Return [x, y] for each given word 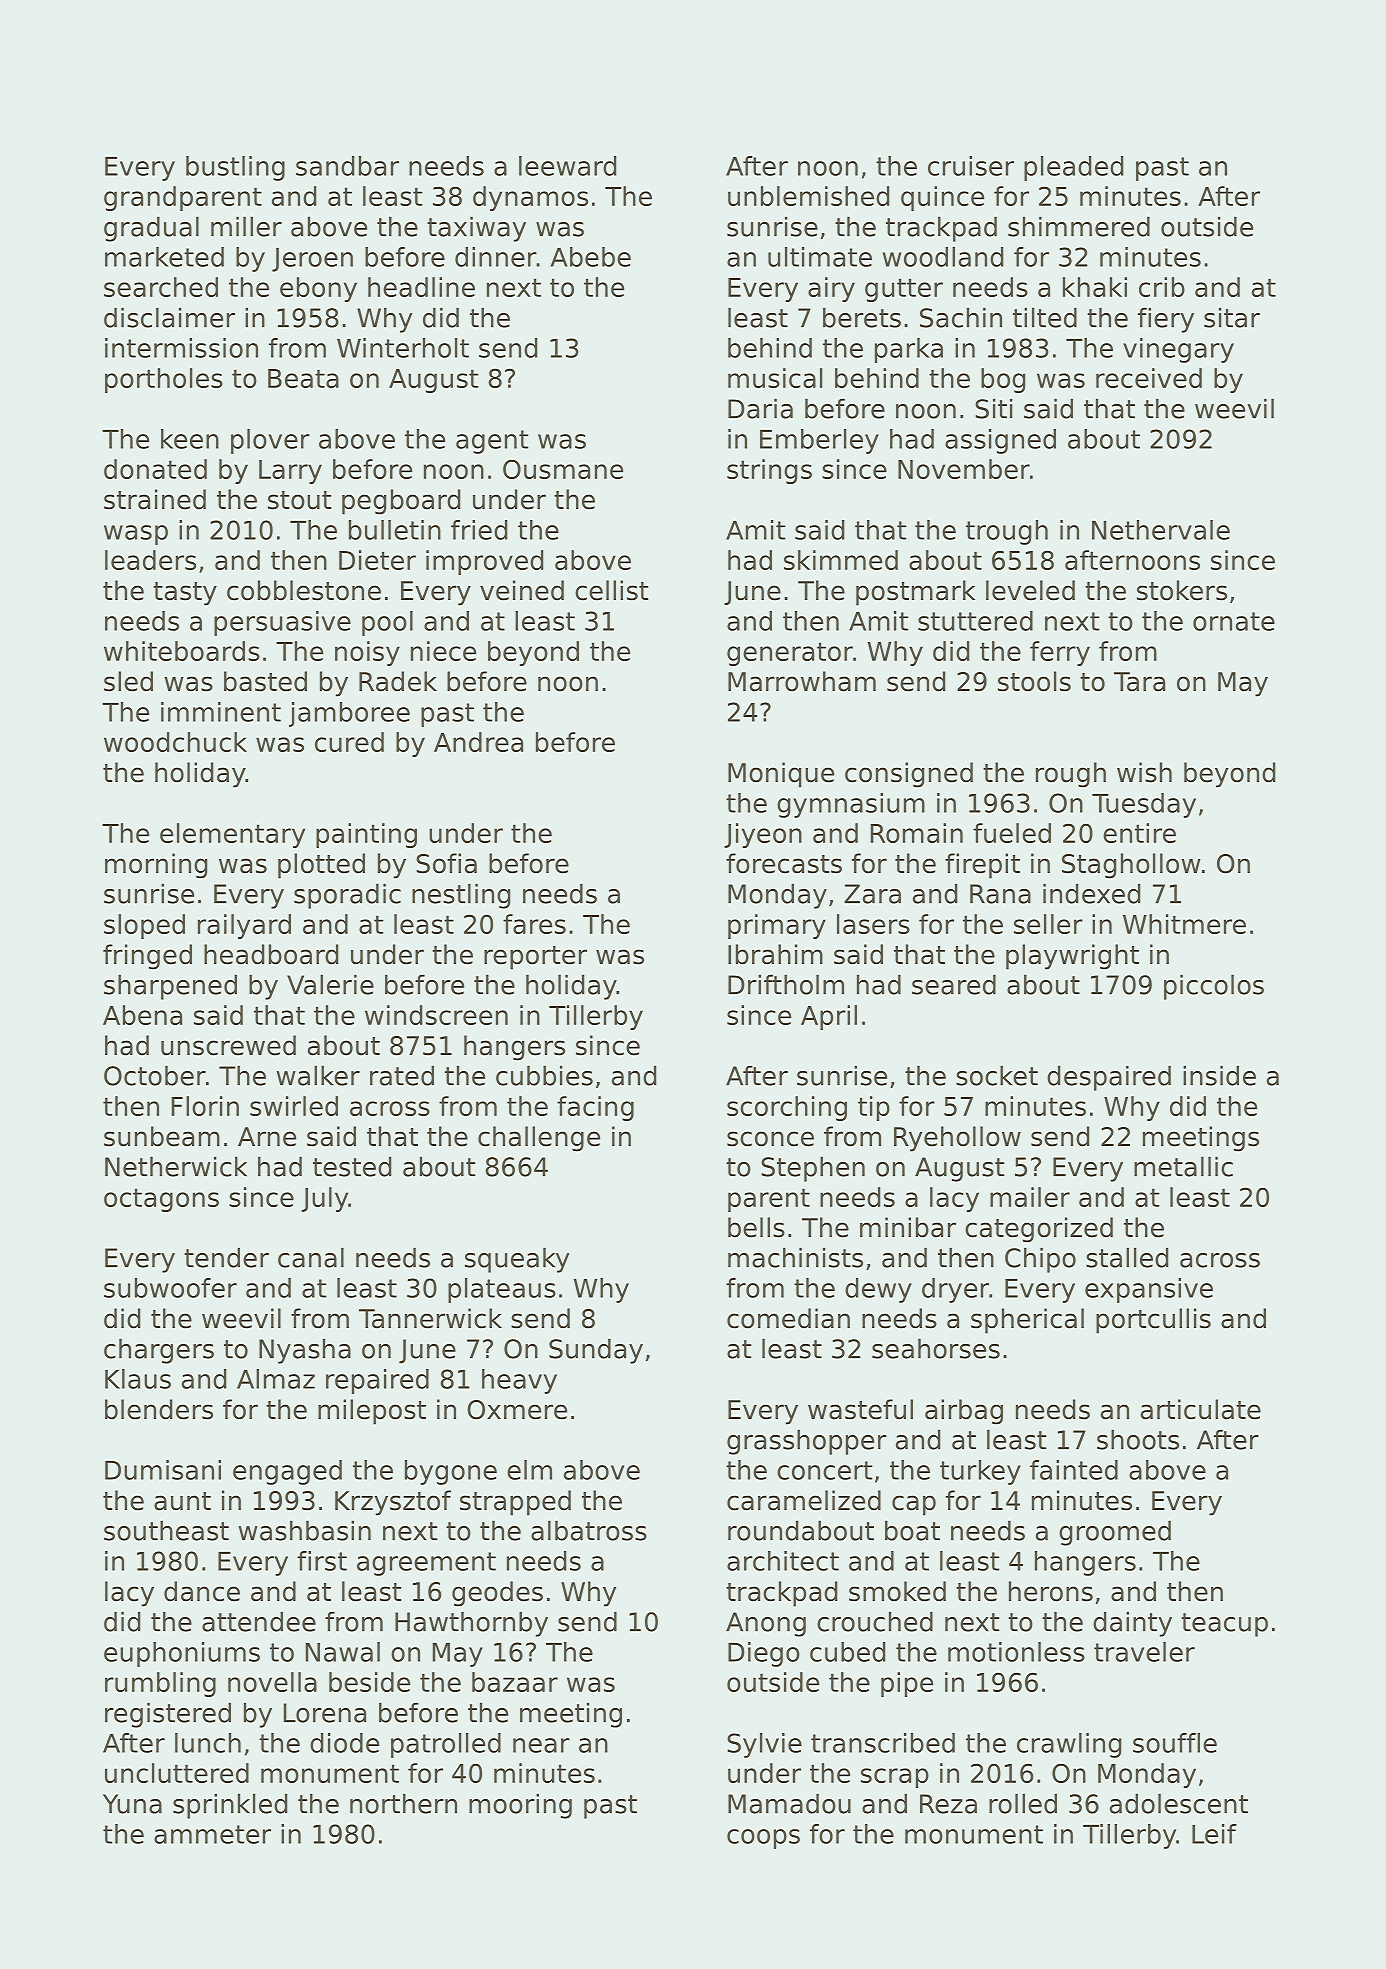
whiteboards [182, 651]
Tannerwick [430, 1318]
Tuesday [1144, 805]
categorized [1039, 1230]
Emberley [819, 441]
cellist [611, 590]
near [541, 1745]
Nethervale [1161, 530]
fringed [147, 957]
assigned [1000, 441]
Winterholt [403, 348]
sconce [770, 1139]
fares [534, 924]
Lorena [325, 1713]
